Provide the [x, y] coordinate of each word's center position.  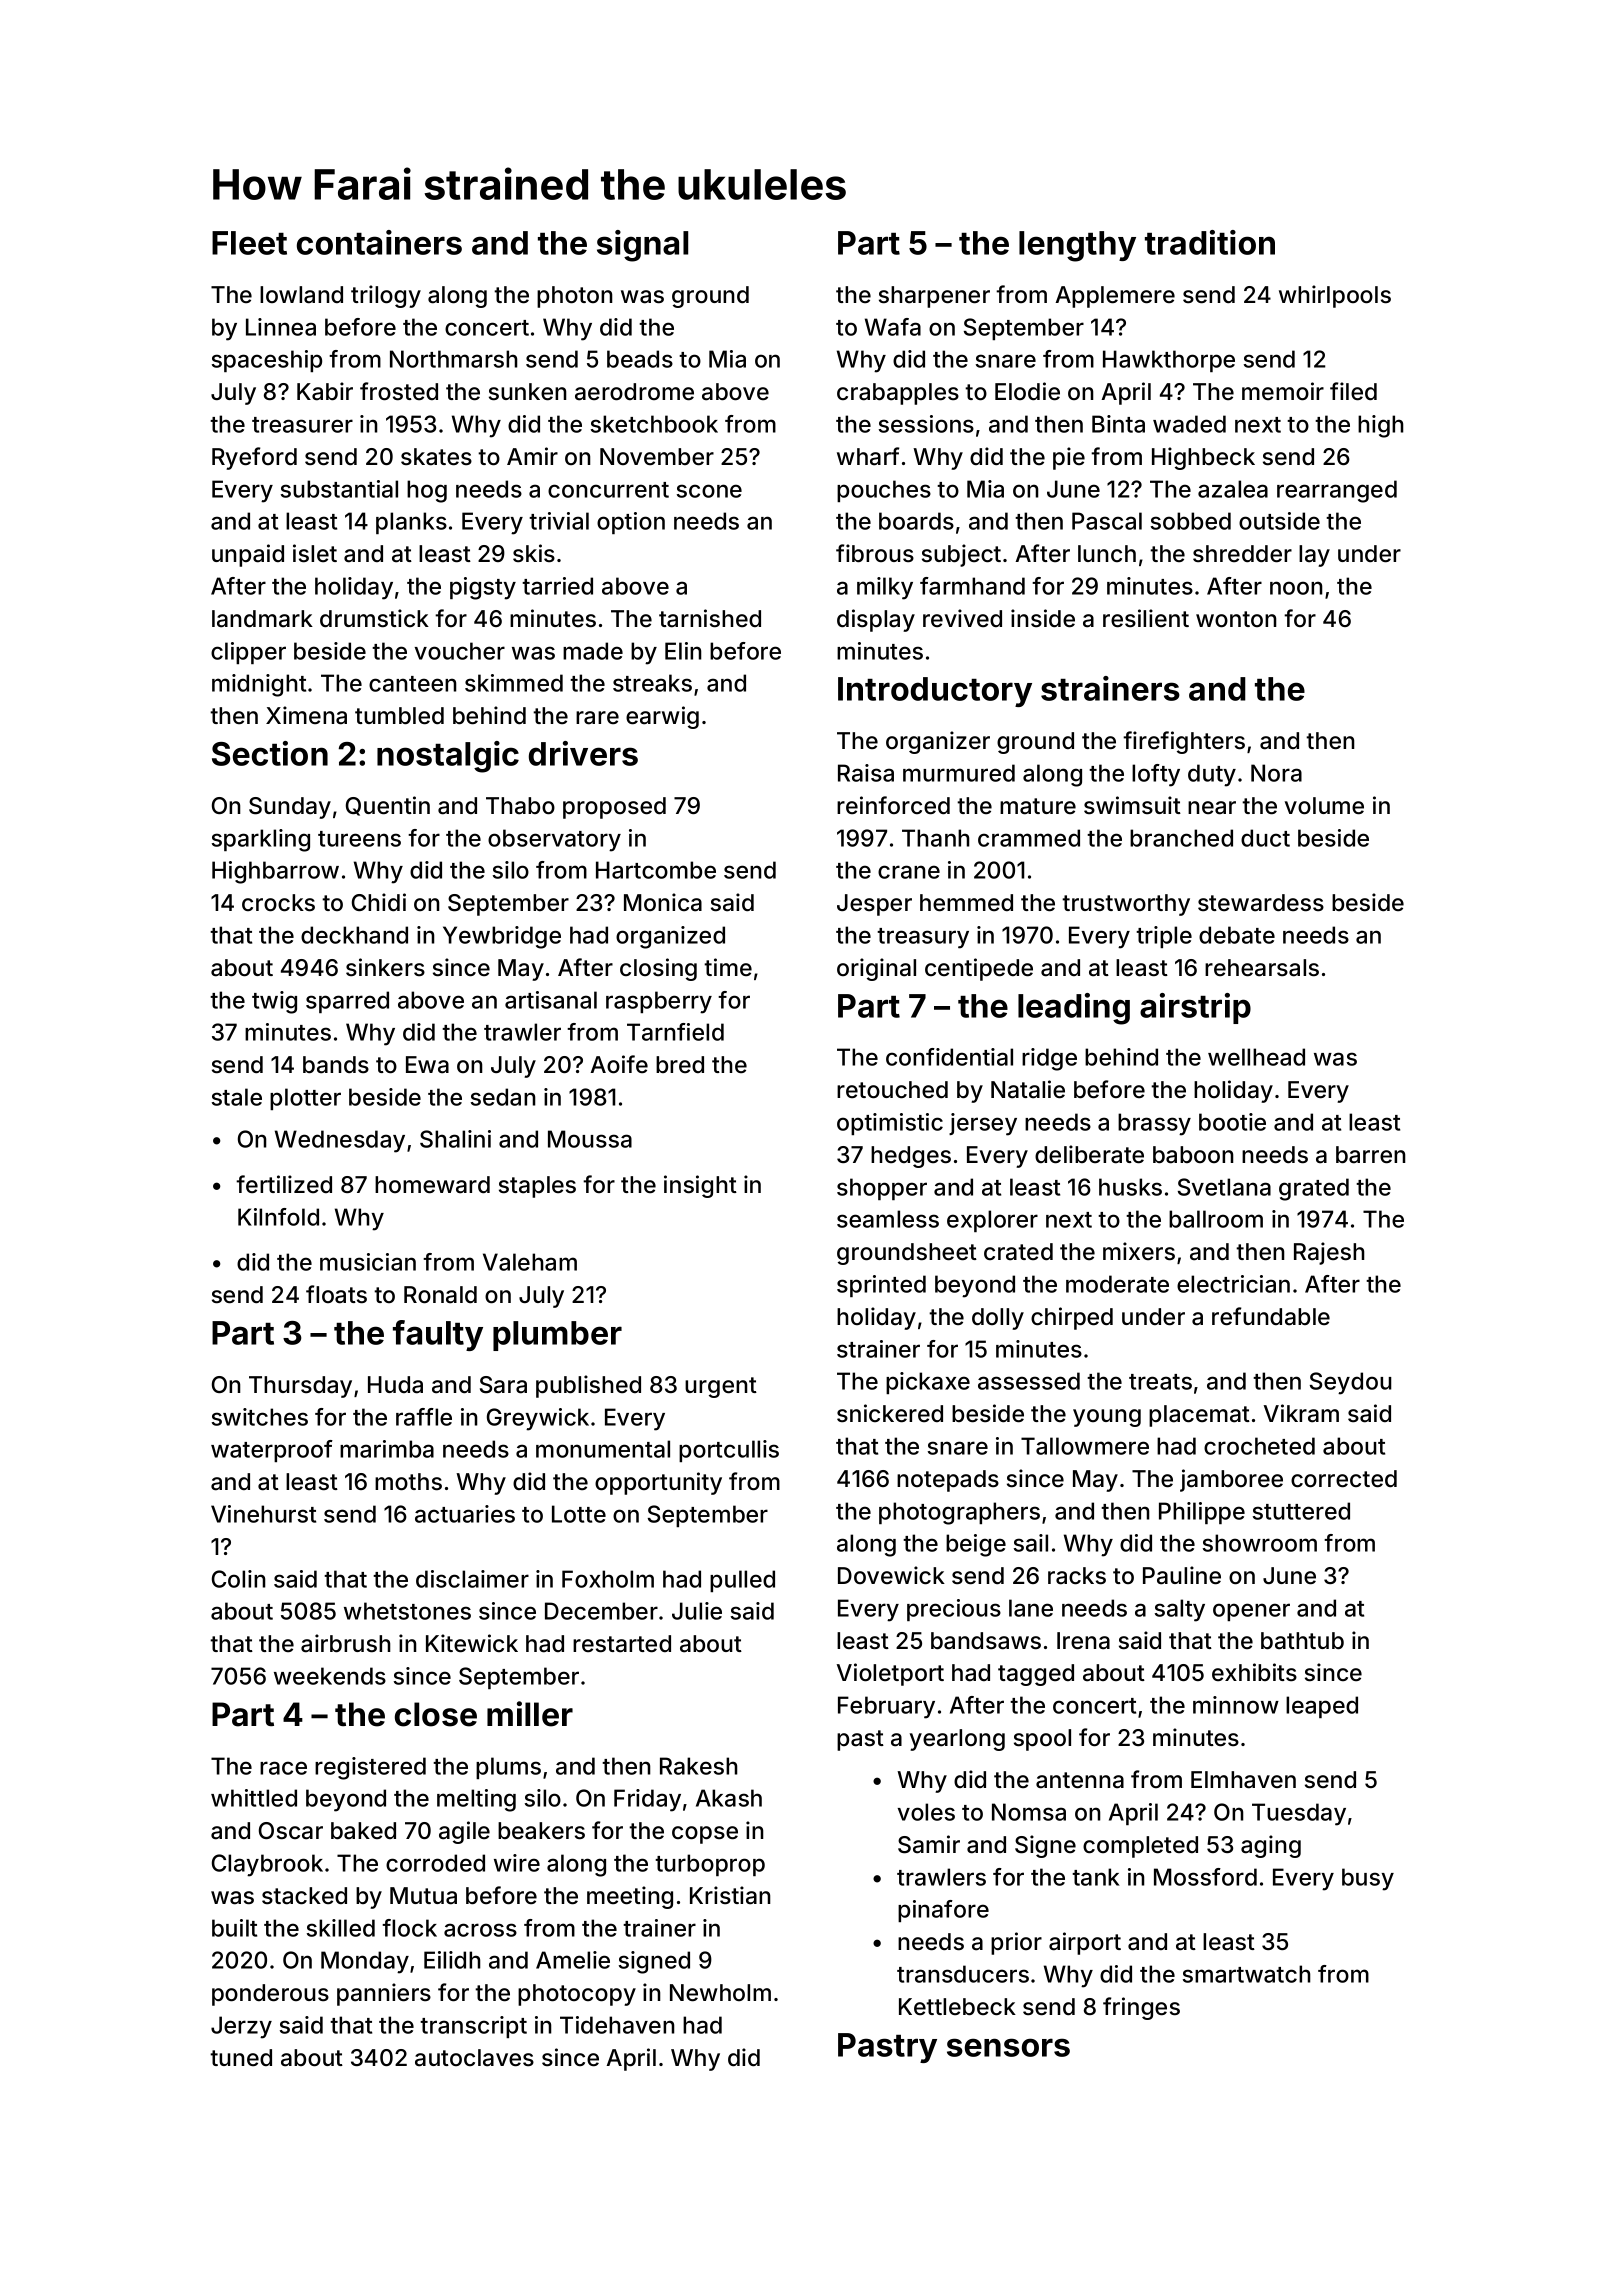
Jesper [874, 905]
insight [700, 1186]
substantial [339, 489]
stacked [304, 1896]
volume [1324, 806]
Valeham [530, 1262]
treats [1160, 1382]
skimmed [514, 683]
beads [640, 359]
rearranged [1337, 491]
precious [954, 1610]
